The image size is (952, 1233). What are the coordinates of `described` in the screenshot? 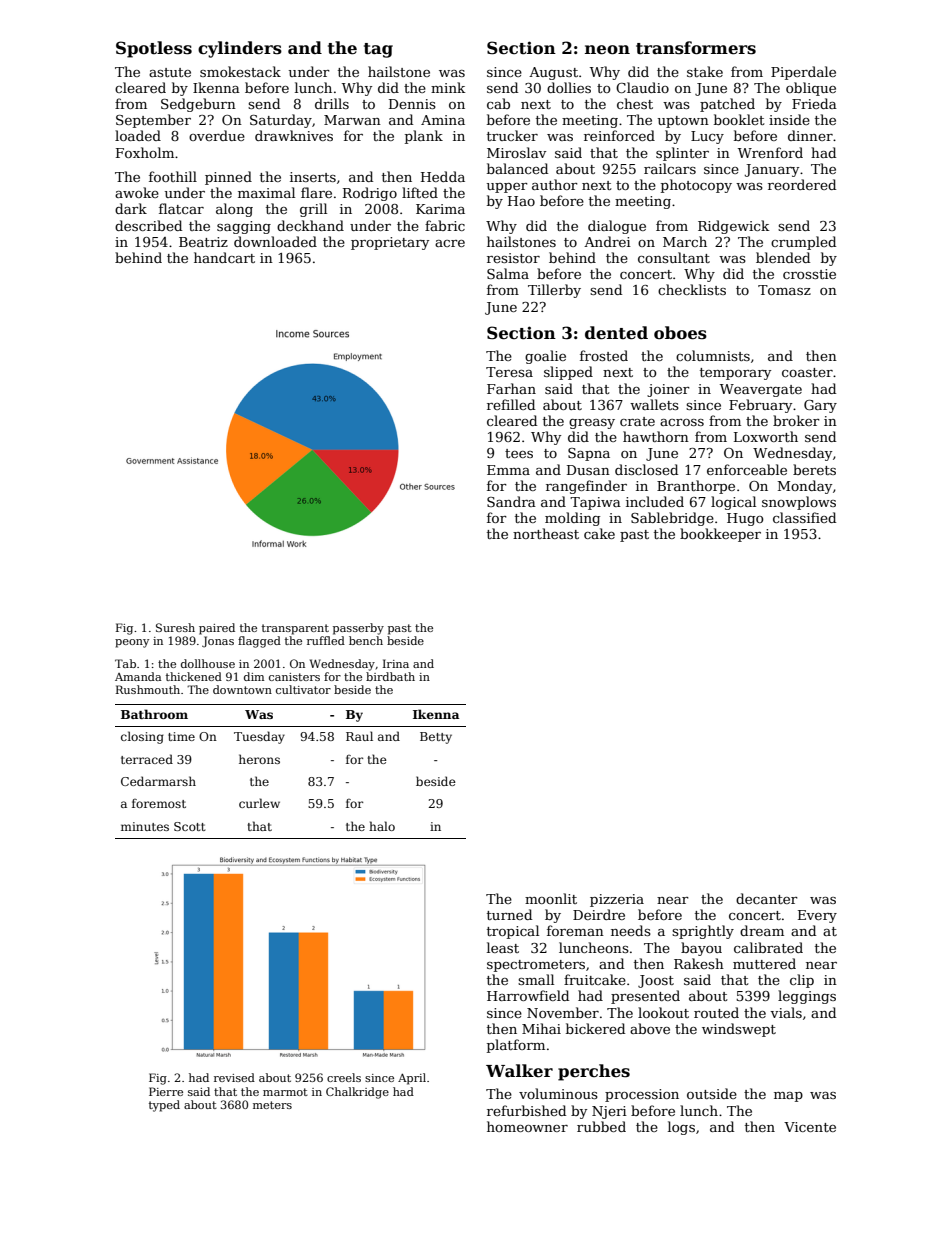 It's located at (148, 225).
